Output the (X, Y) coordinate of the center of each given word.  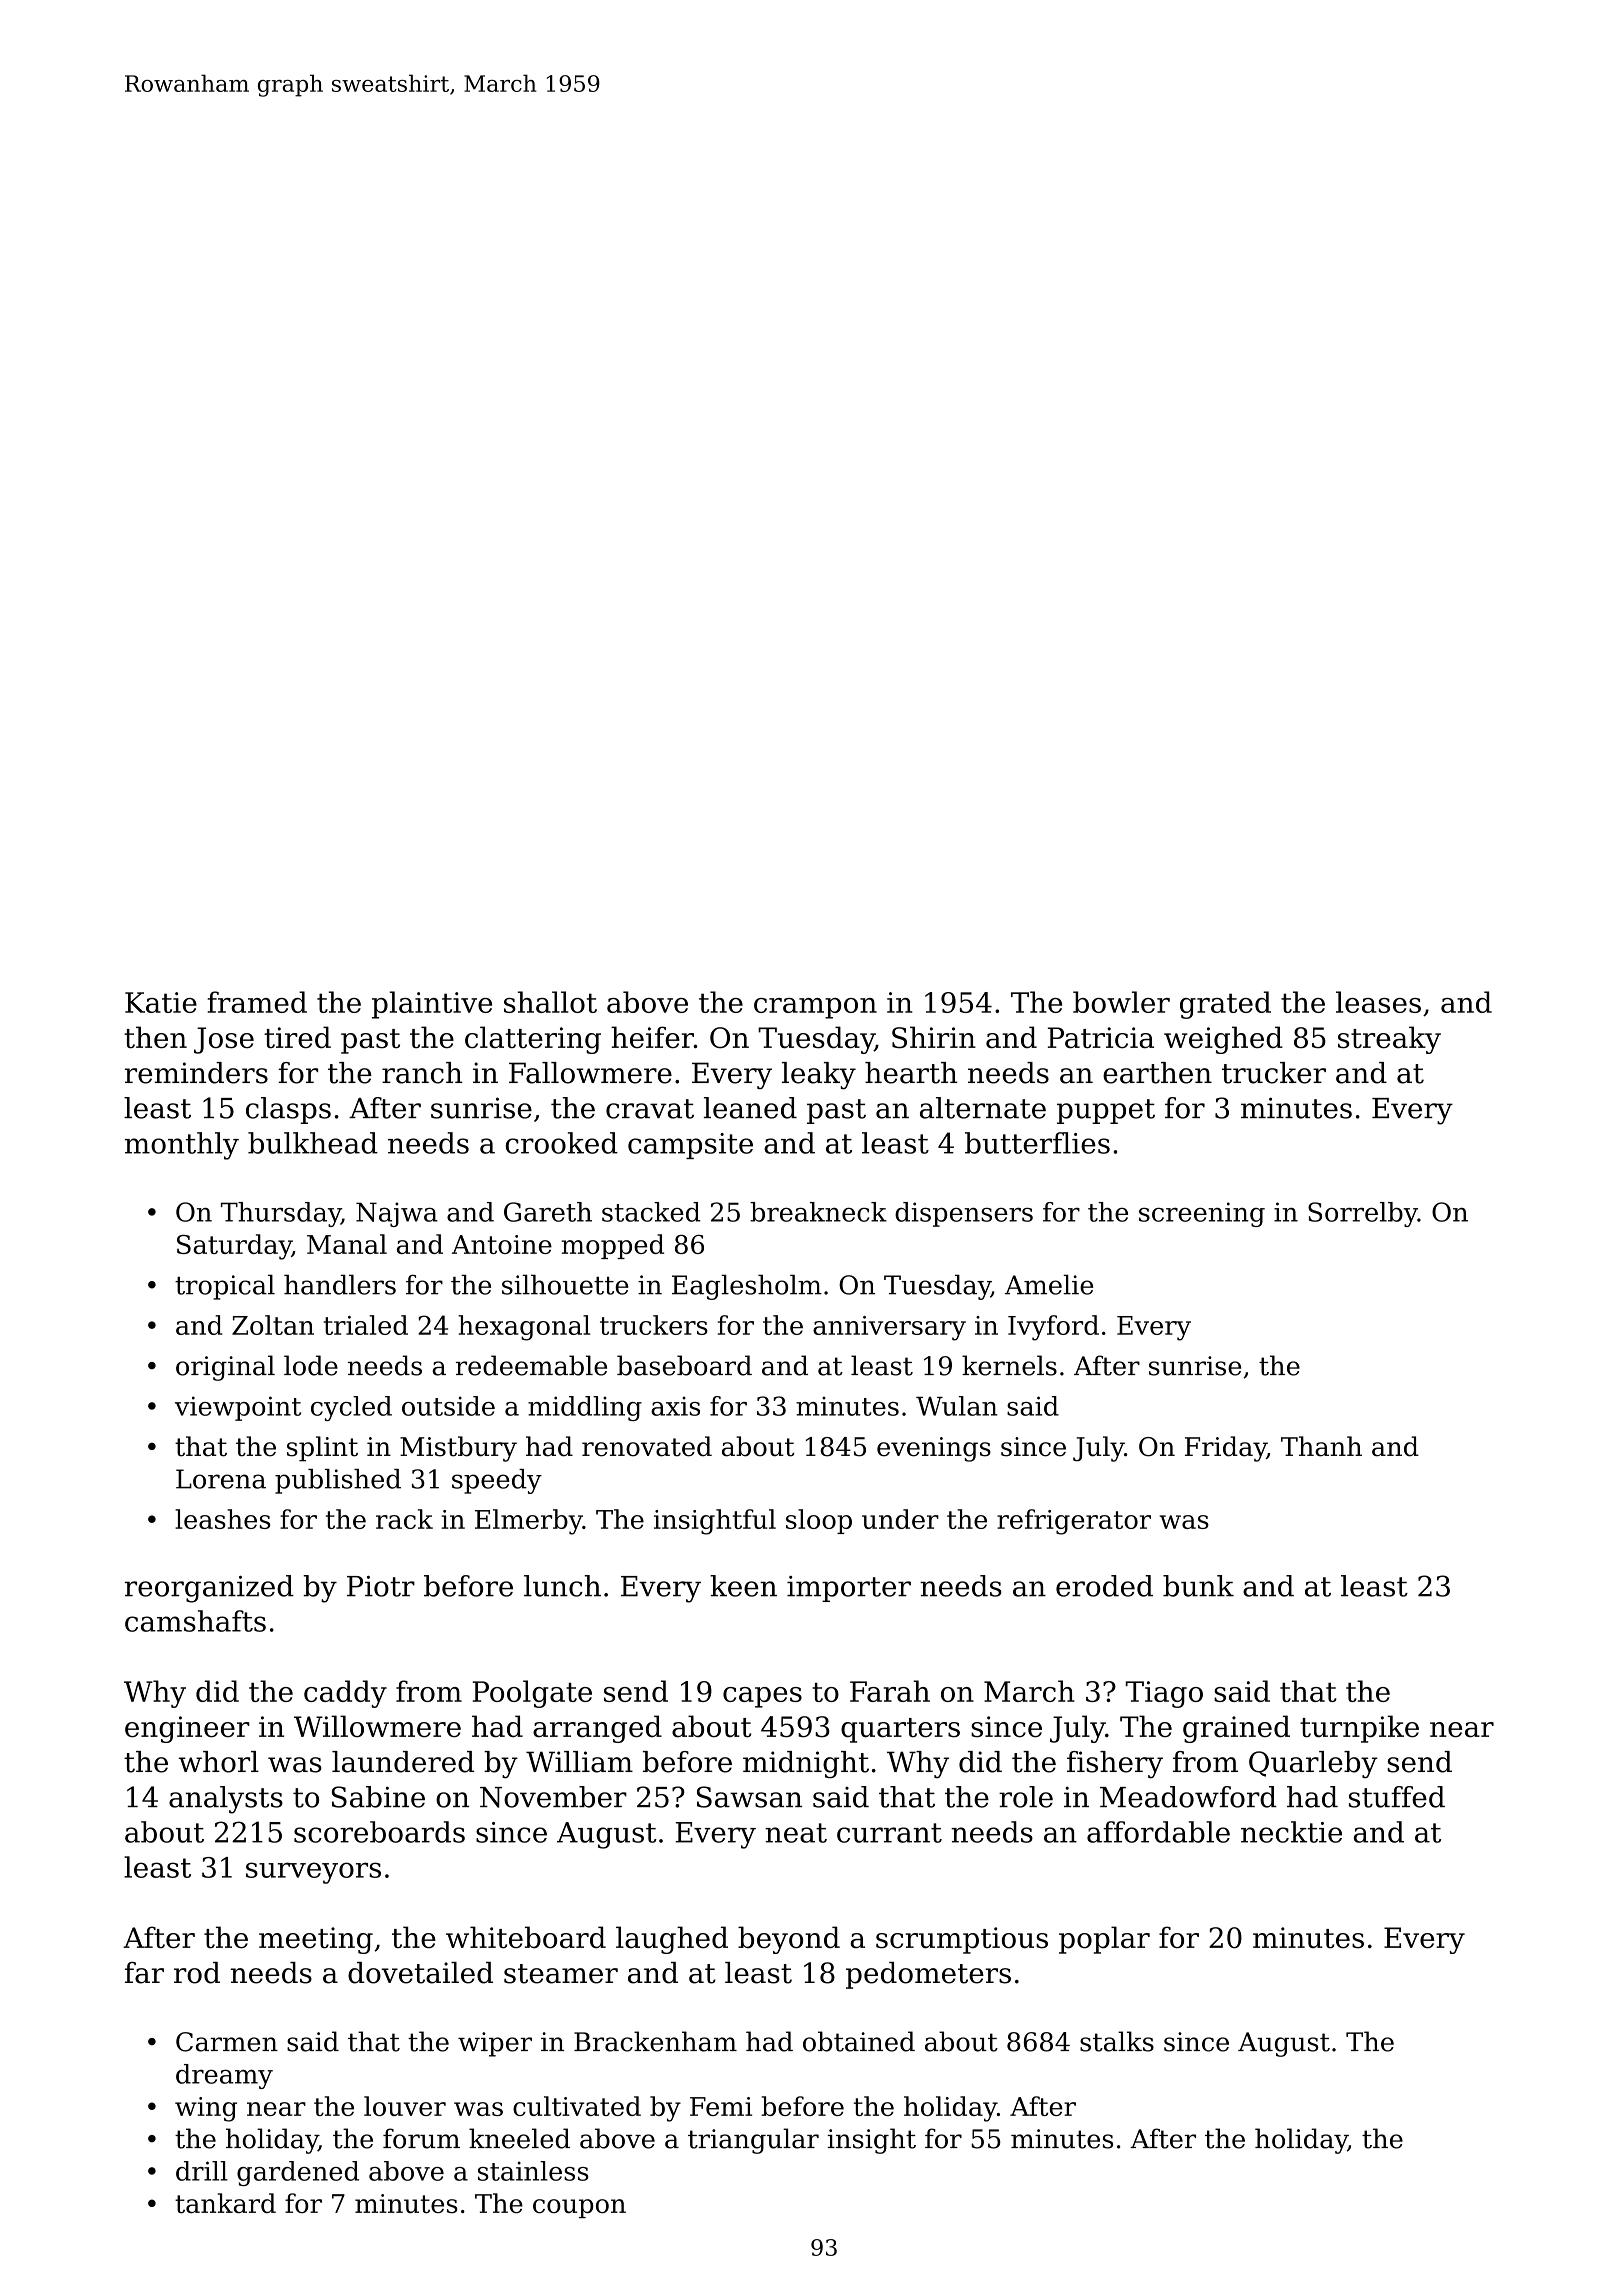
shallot (550, 1002)
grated (1225, 1005)
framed (257, 1002)
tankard (225, 2203)
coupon (579, 2208)
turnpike (1359, 1729)
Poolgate (532, 1694)
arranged (597, 1729)
